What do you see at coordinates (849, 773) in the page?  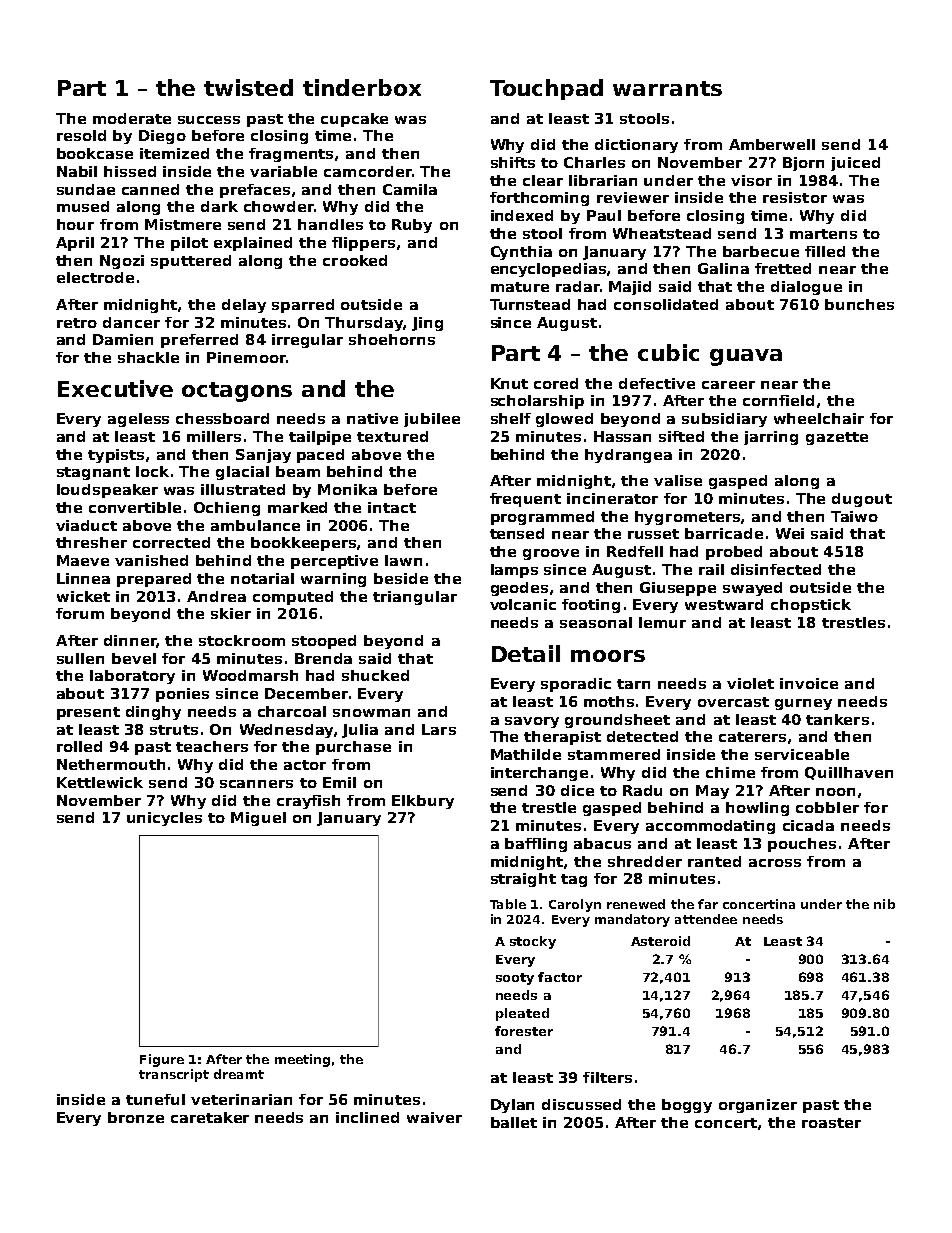 I see `Quillhaven` at bounding box center [849, 773].
